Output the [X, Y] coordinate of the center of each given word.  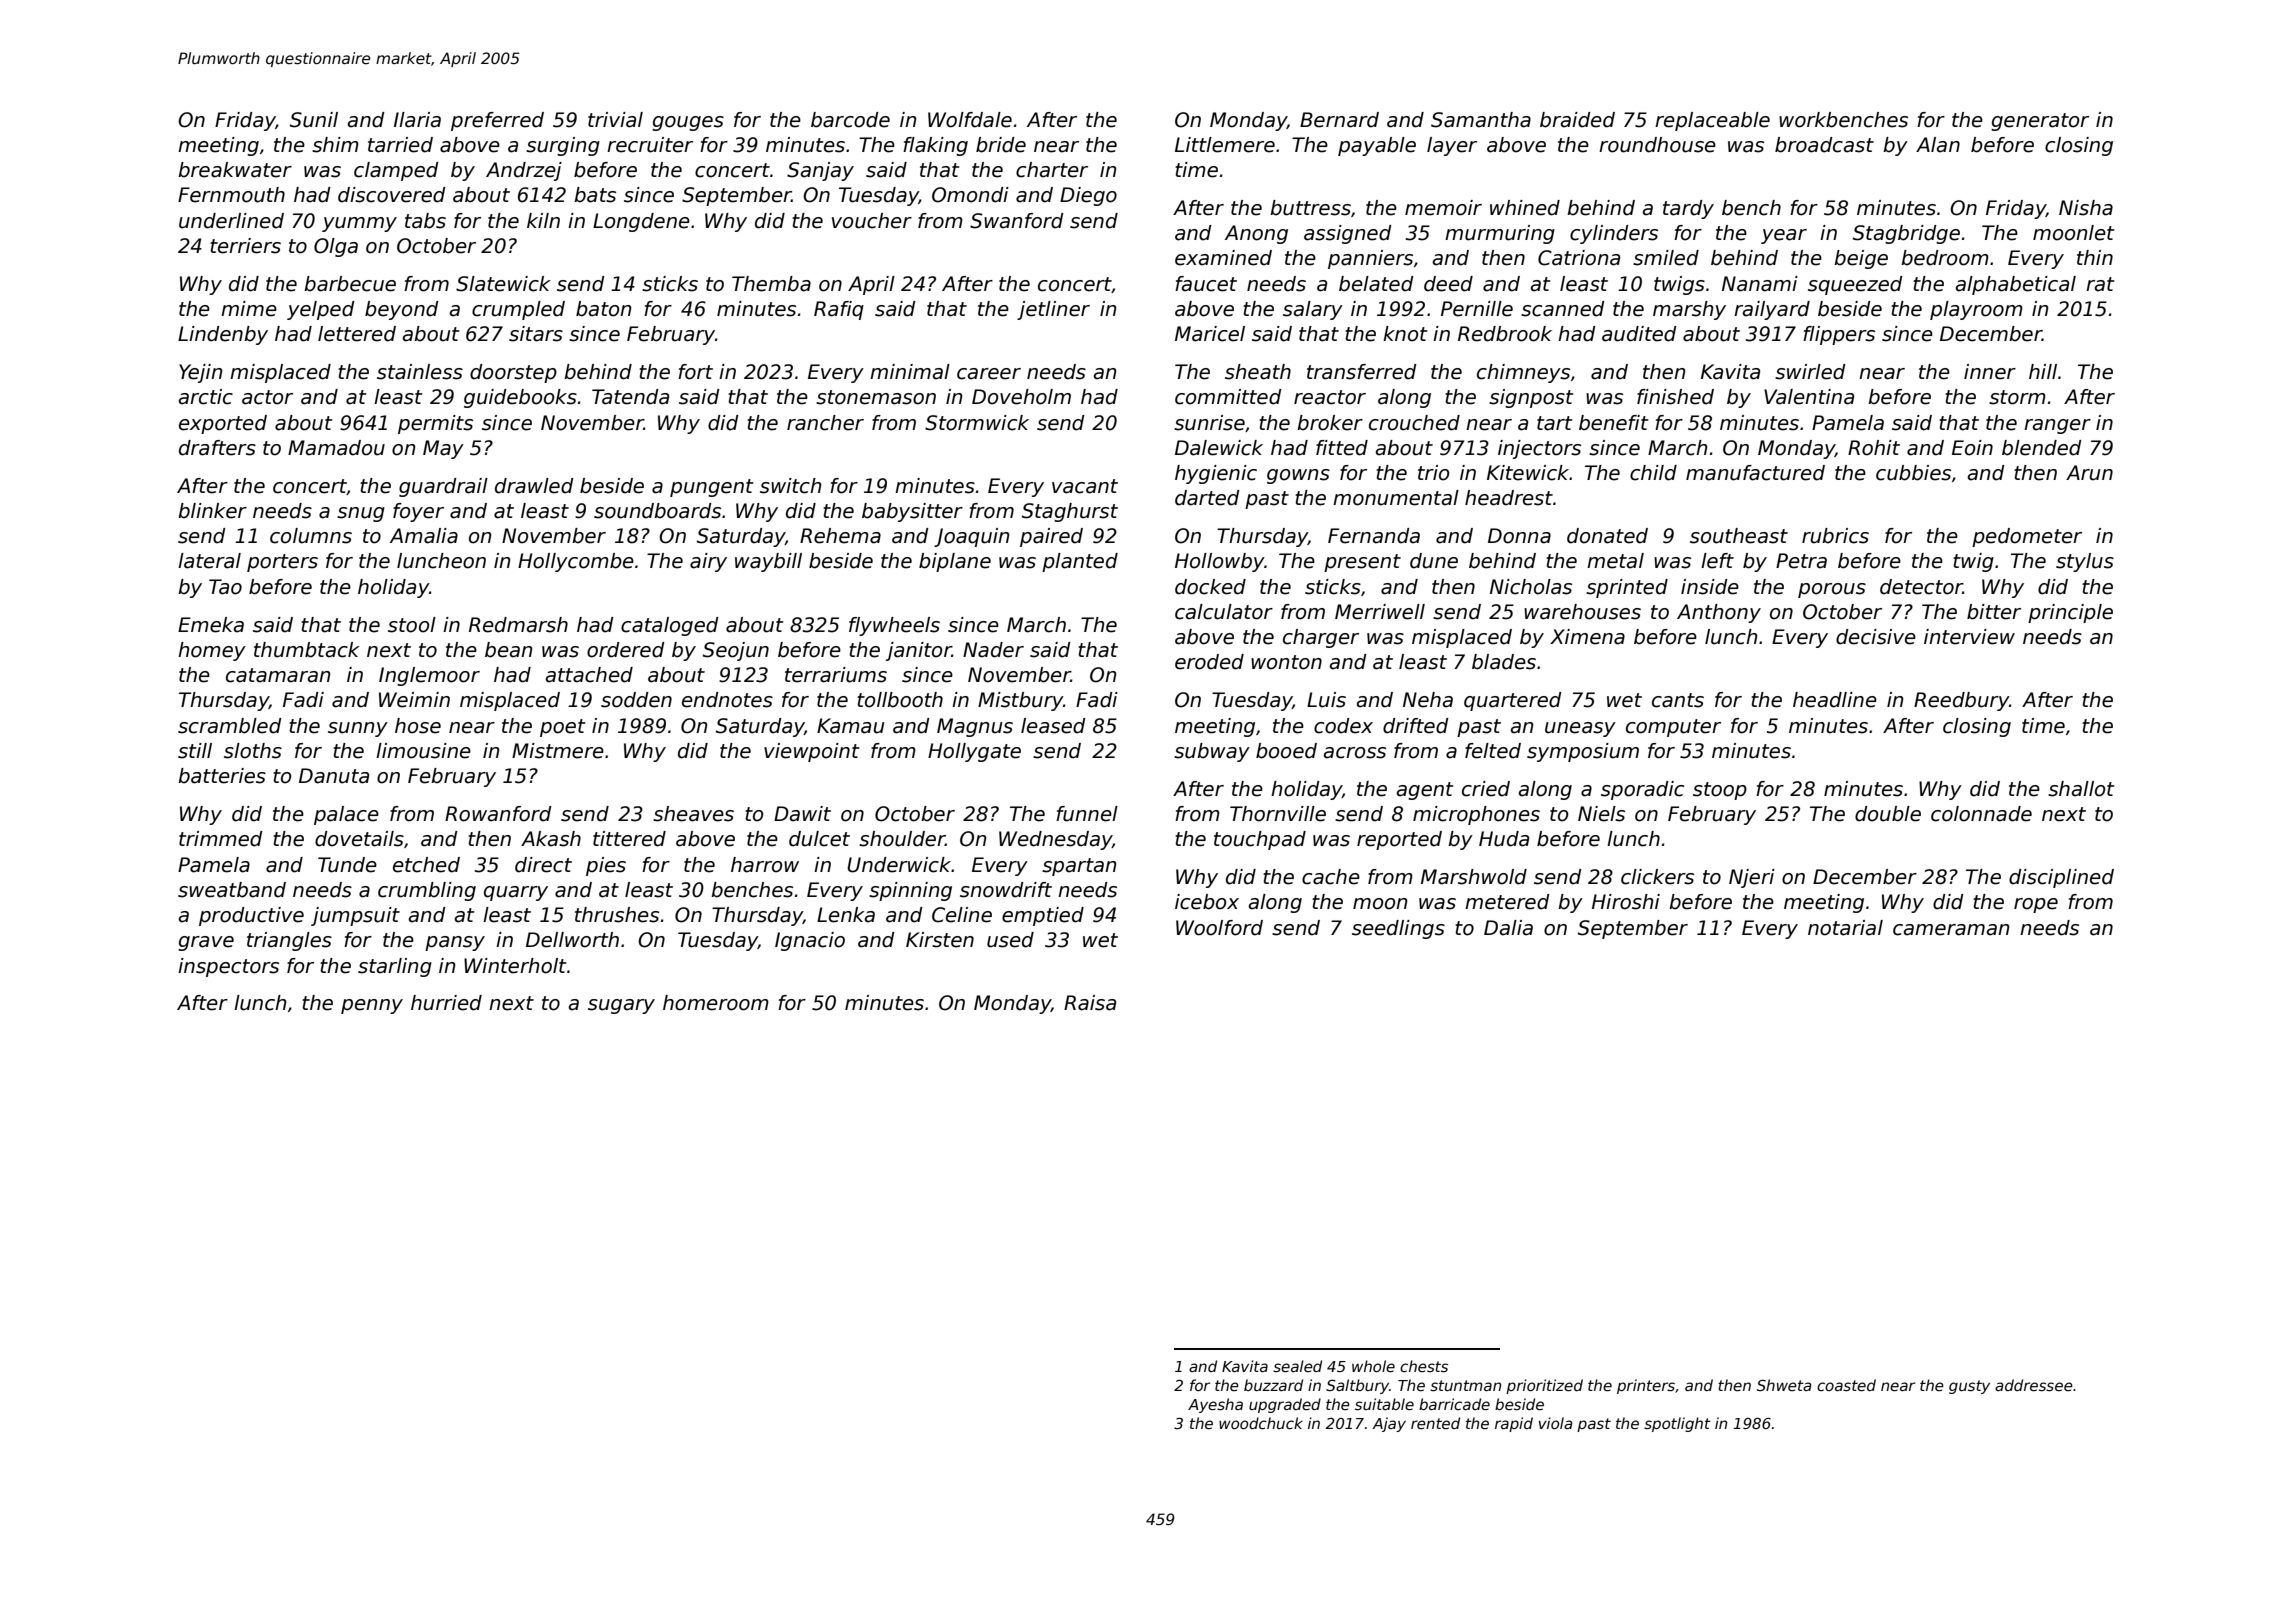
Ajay [1389, 1424]
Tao [225, 587]
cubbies [1913, 473]
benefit [1614, 423]
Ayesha [1215, 1405]
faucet [1206, 284]
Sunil [314, 120]
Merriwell [1380, 612]
